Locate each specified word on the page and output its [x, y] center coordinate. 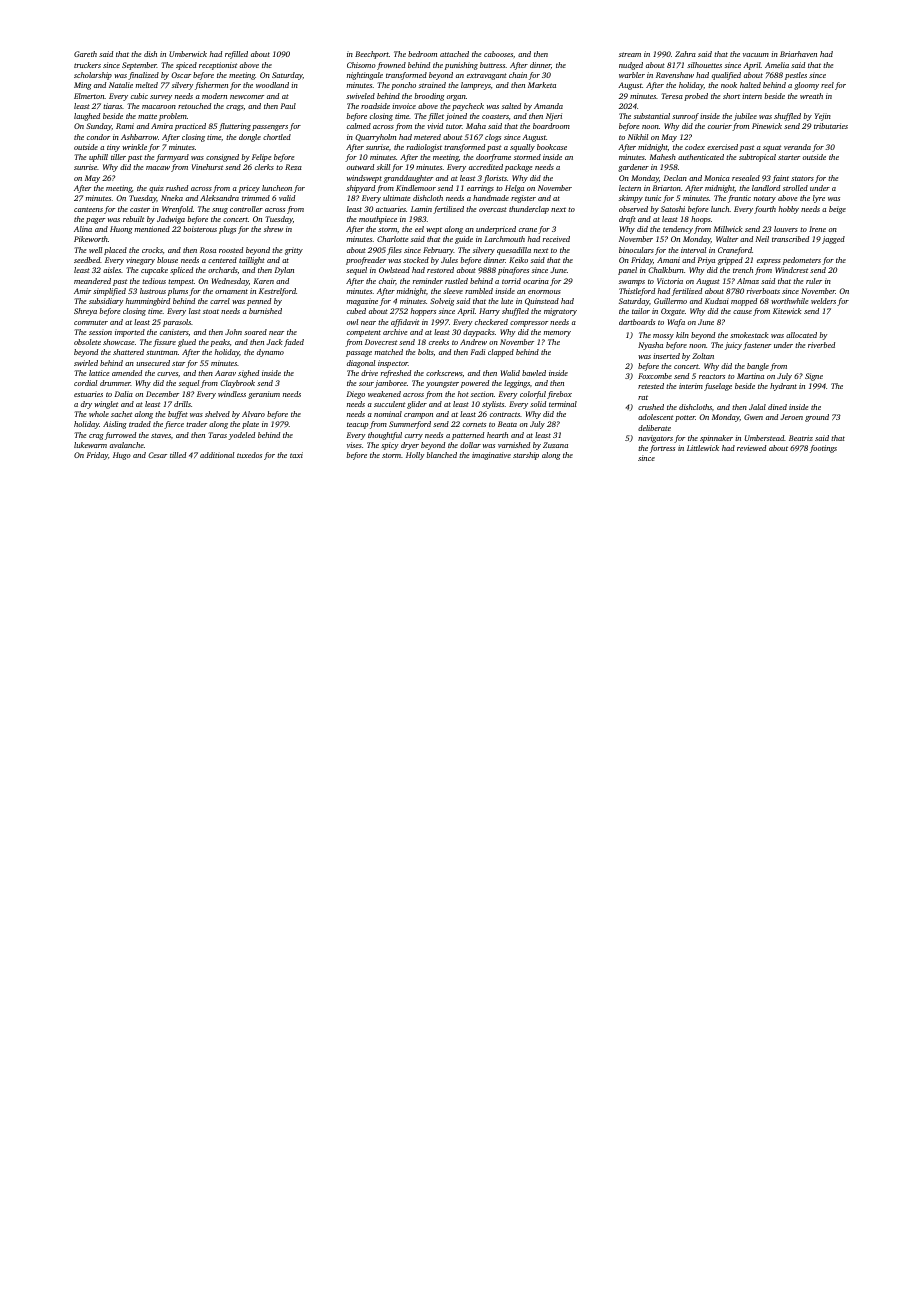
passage [359, 354]
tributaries [831, 126]
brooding [429, 97]
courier [720, 126]
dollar [470, 445]
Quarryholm [375, 138]
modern [214, 96]
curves [167, 374]
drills [182, 404]
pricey [249, 189]
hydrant [783, 387]
